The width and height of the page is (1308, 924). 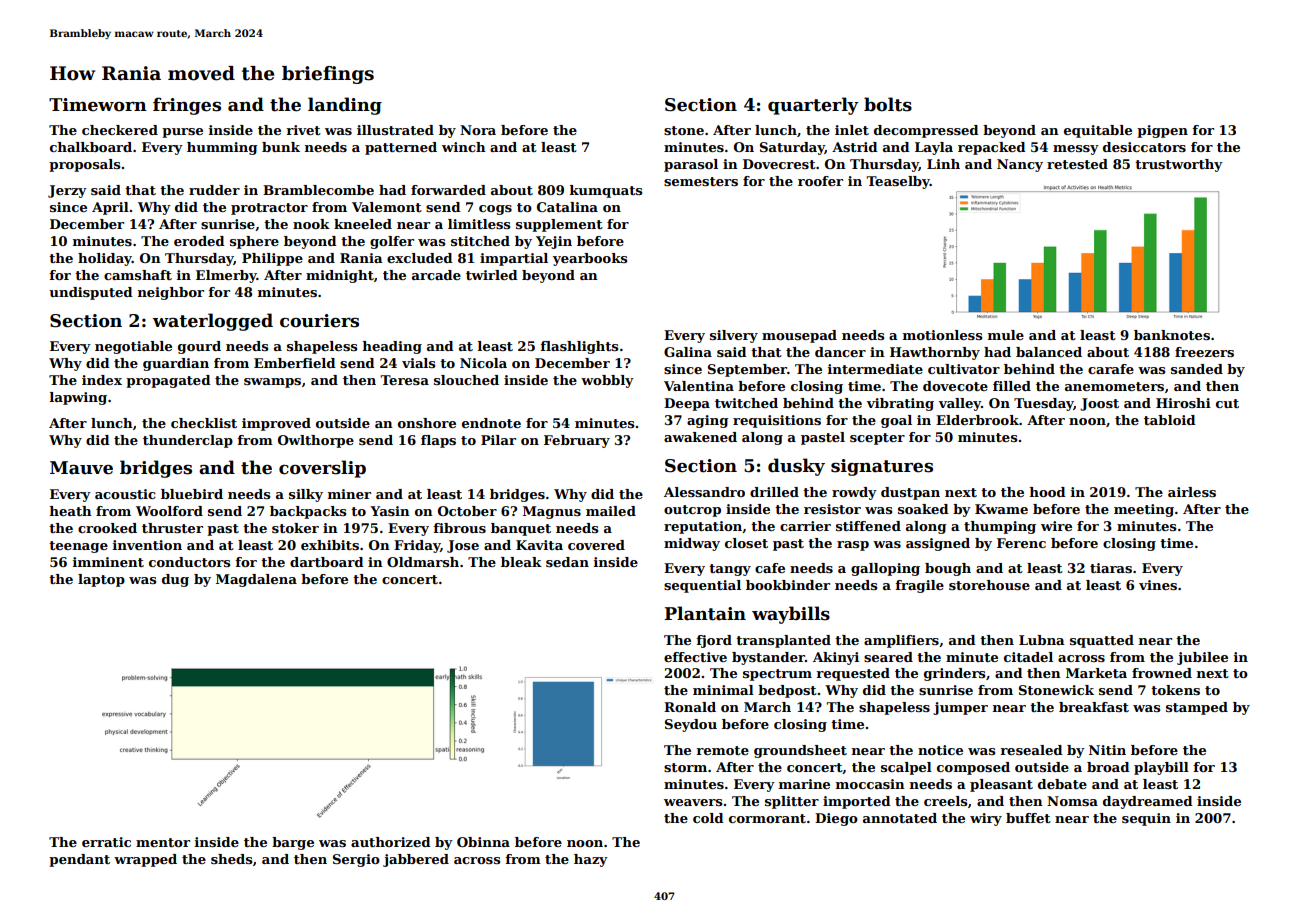 What do you see at coordinates (1170, 420) in the page?
I see `tabloid` at bounding box center [1170, 420].
